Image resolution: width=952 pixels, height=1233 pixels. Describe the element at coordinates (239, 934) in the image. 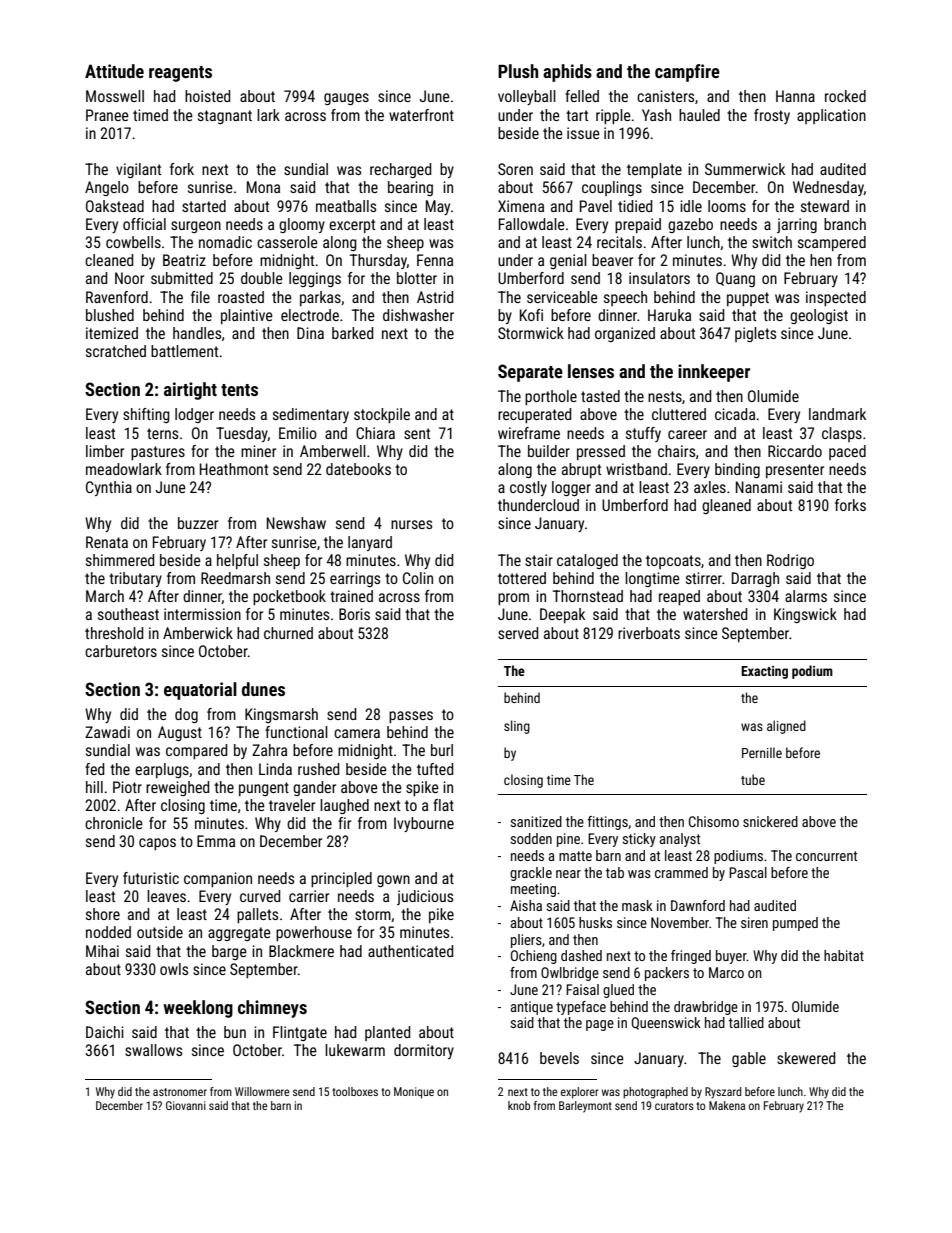

I see `aggregate` at that location.
